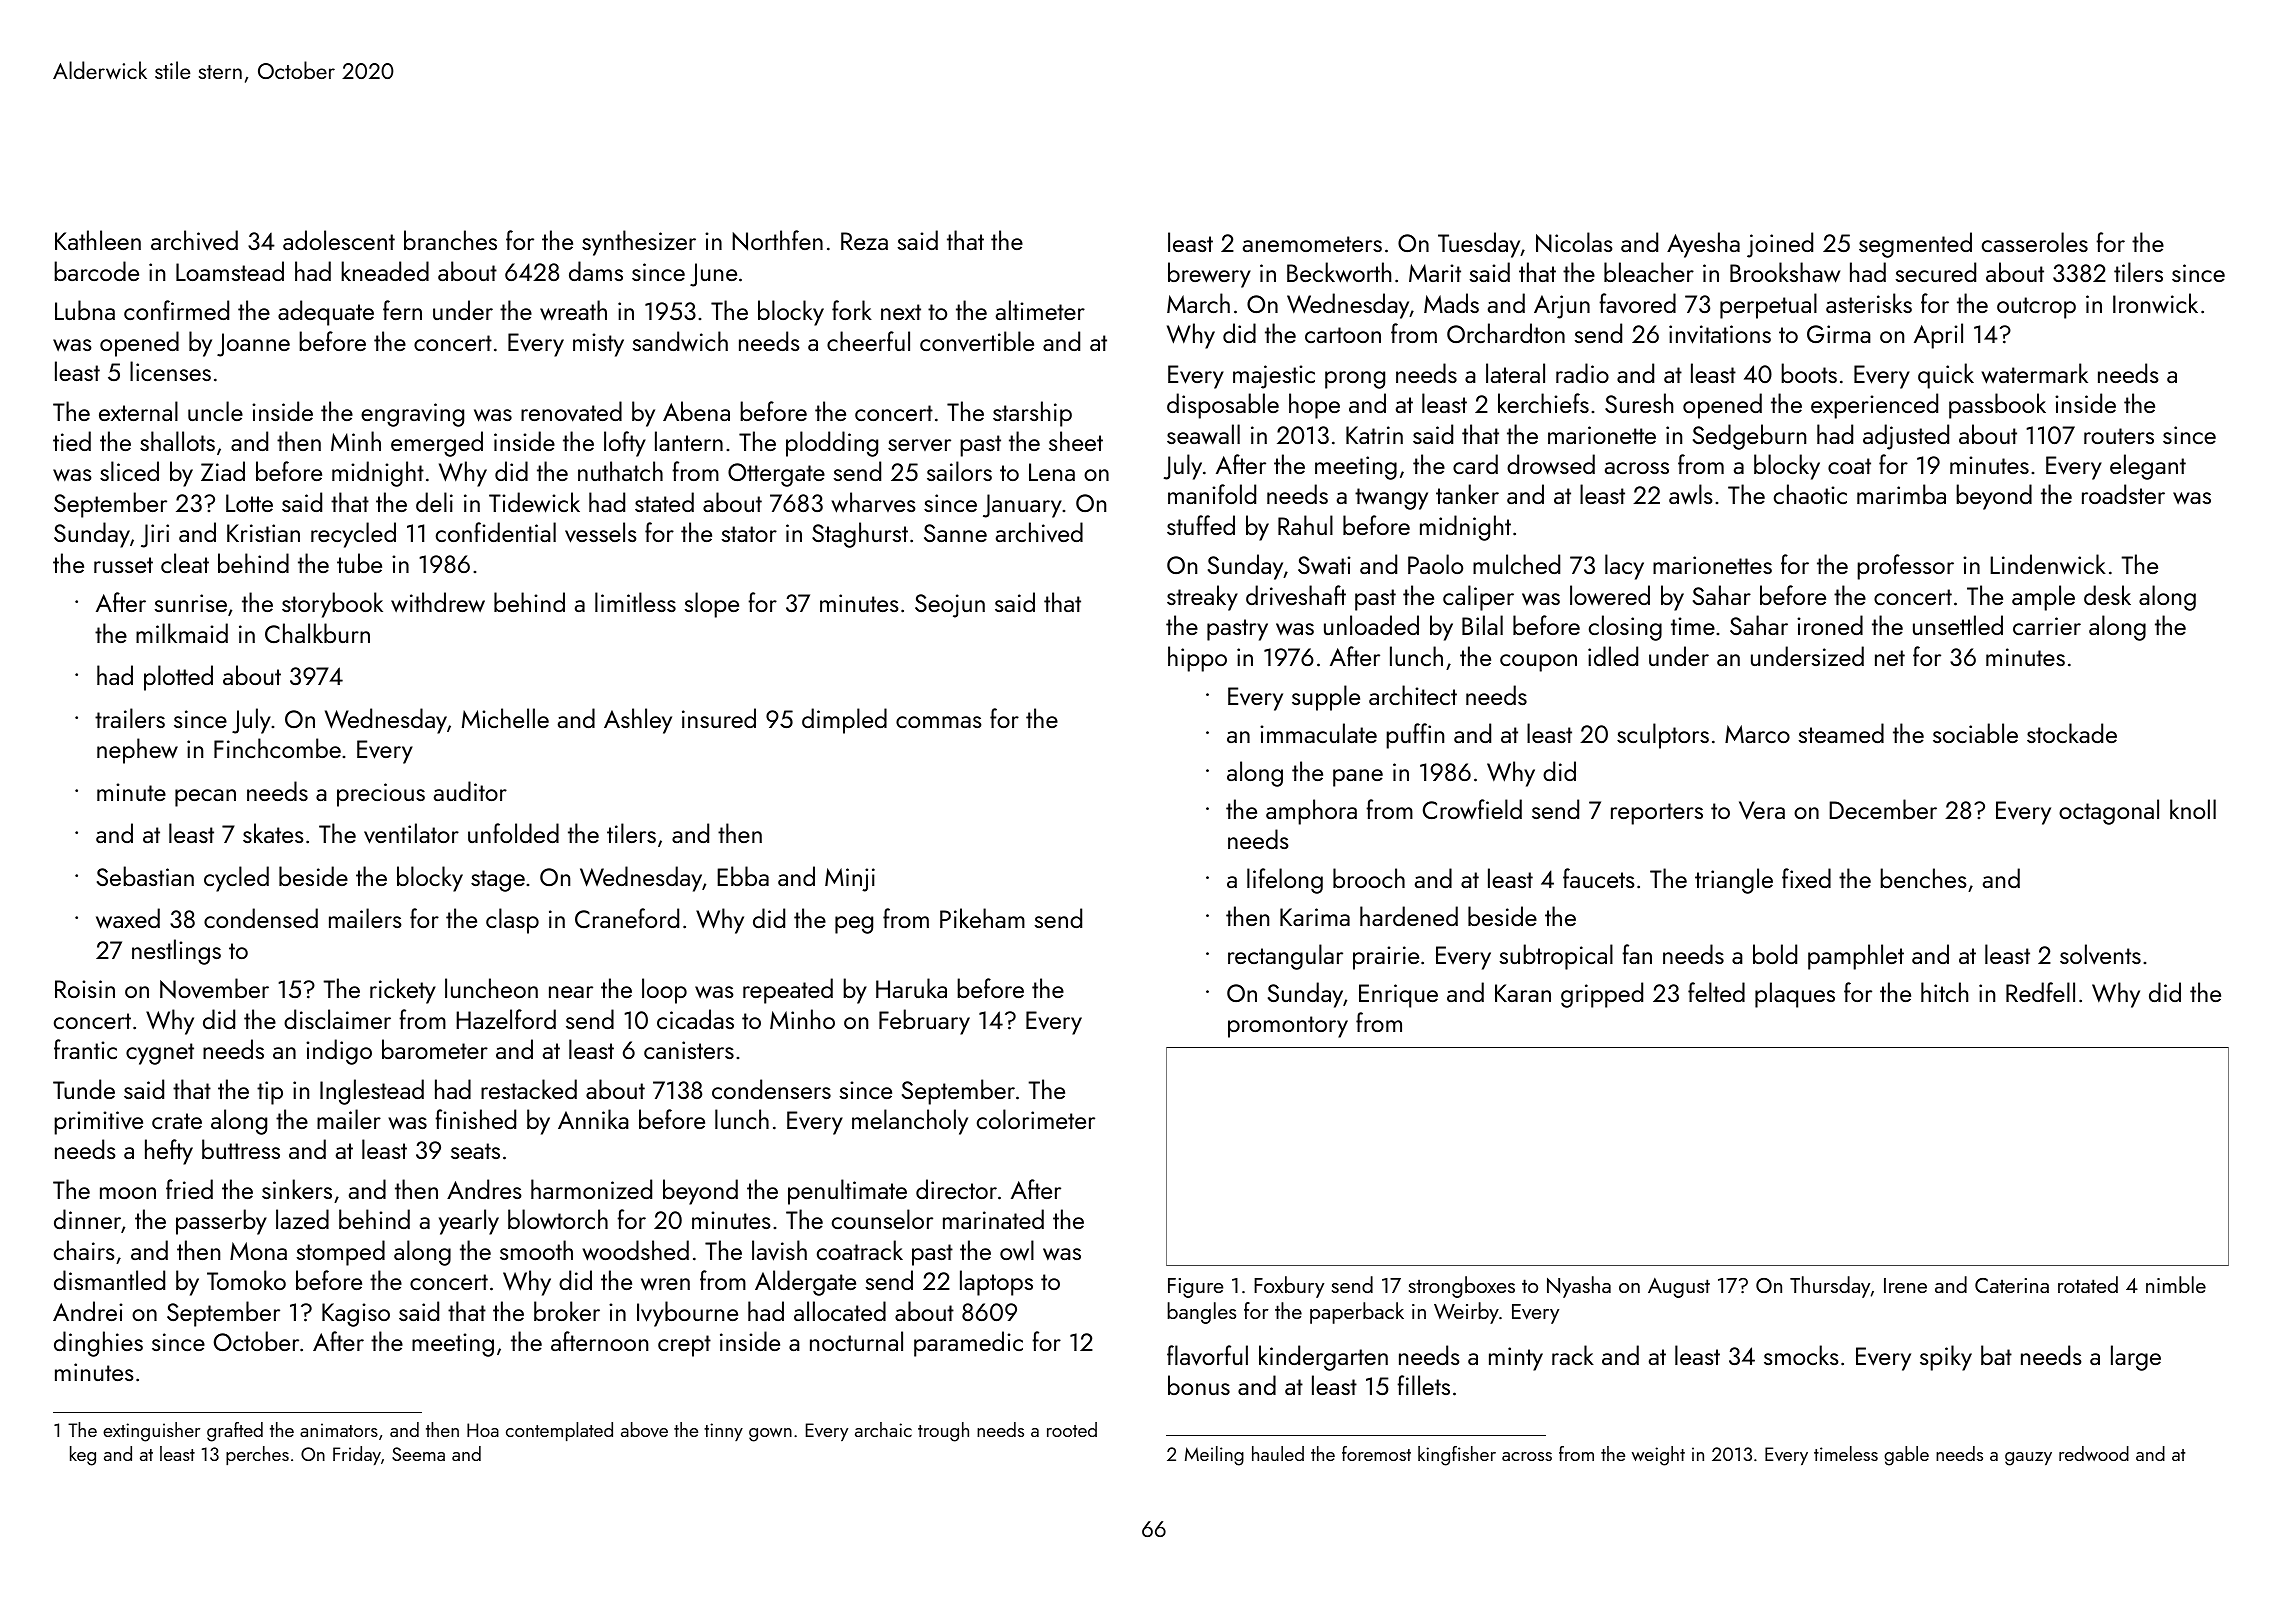 This screenshot has height=1614, width=2282. I want to click on starship, so click(1032, 414).
